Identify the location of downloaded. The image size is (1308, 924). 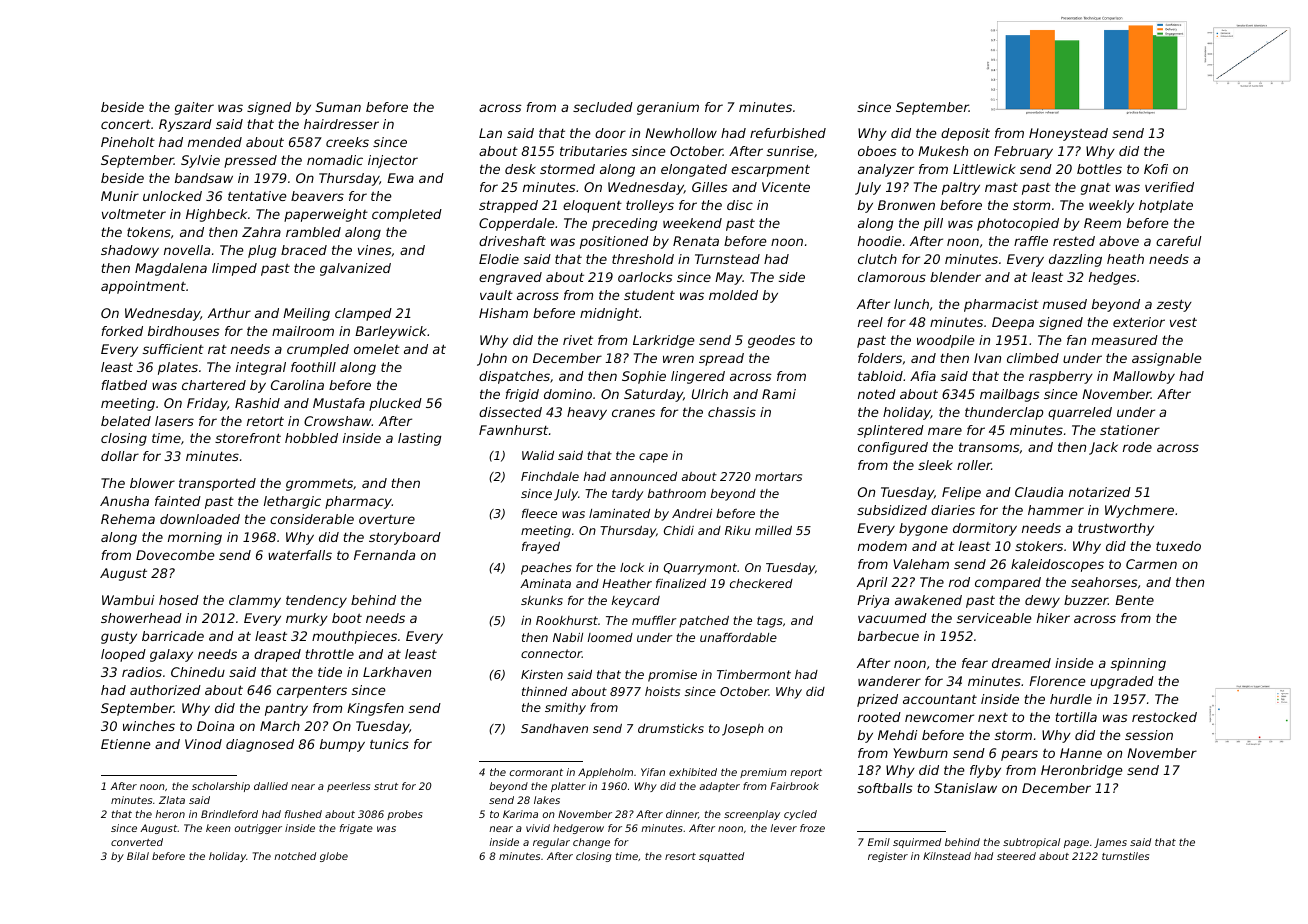
(200, 519).
